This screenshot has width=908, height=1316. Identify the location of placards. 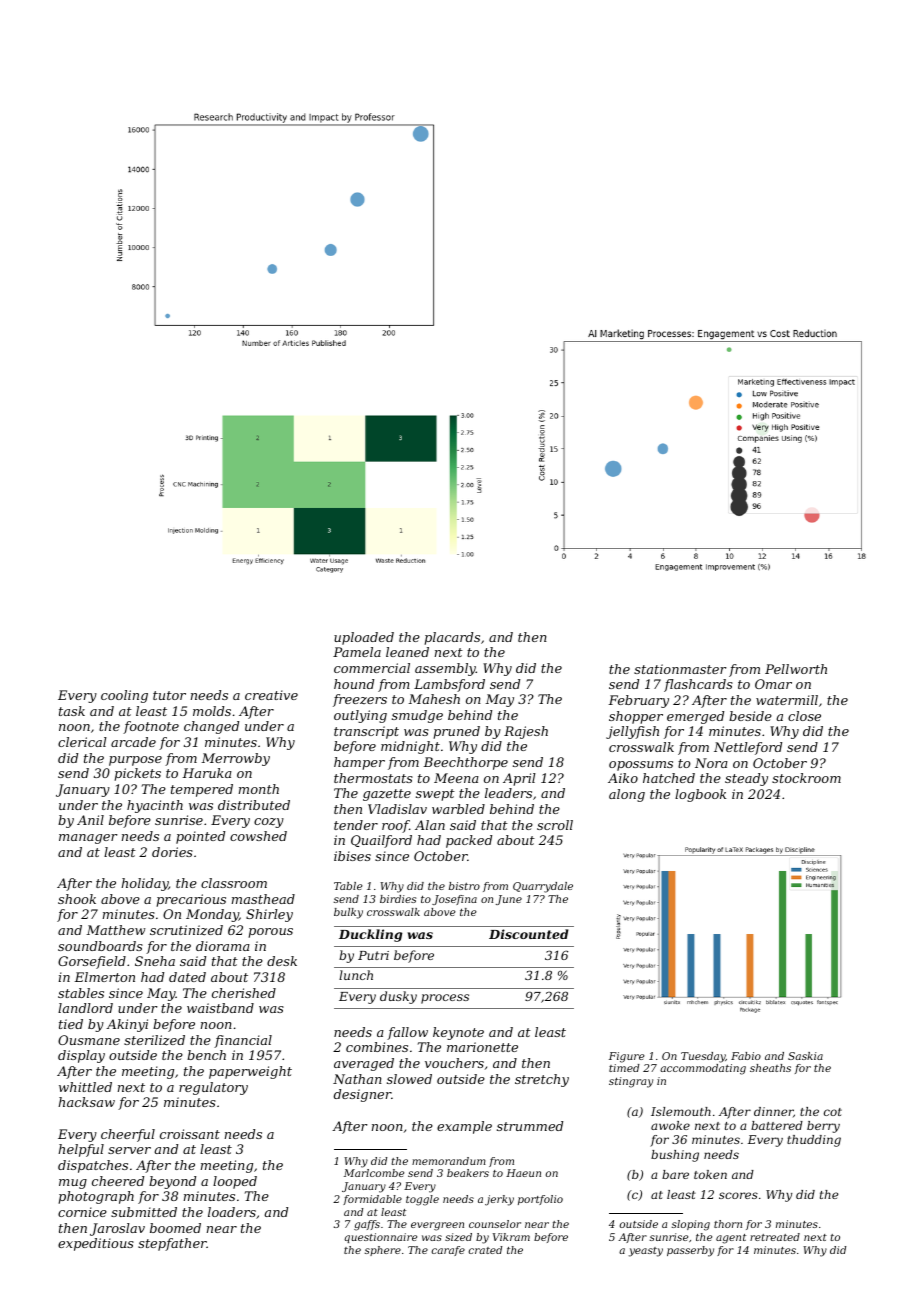
(452, 638).
